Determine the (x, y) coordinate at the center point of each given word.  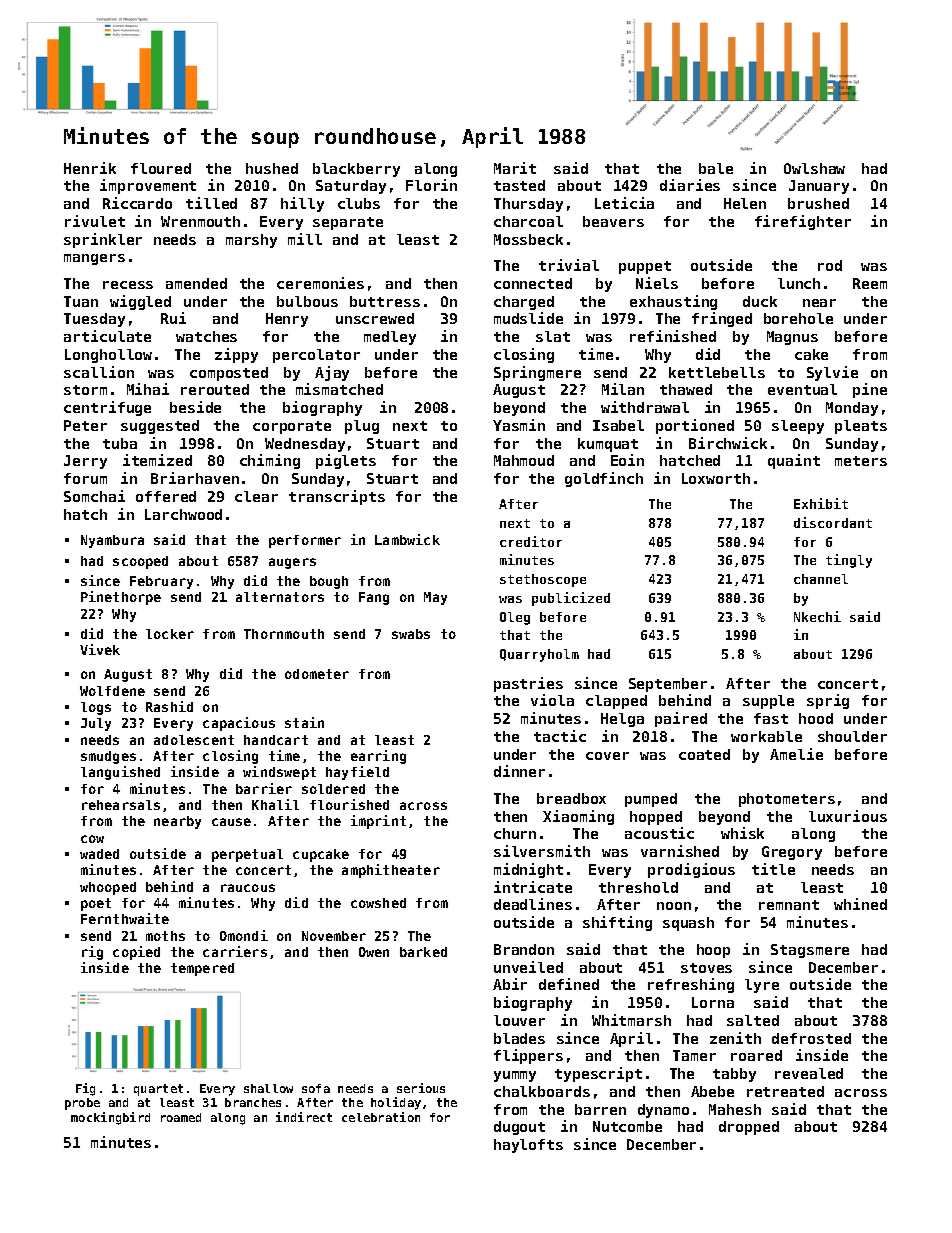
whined (860, 904)
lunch (799, 283)
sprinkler (103, 240)
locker (170, 634)
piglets (346, 461)
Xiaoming (578, 817)
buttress (385, 301)
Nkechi (817, 616)
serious (421, 1088)
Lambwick (407, 539)
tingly (849, 561)
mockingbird (110, 1118)
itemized (157, 460)
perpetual (247, 855)
